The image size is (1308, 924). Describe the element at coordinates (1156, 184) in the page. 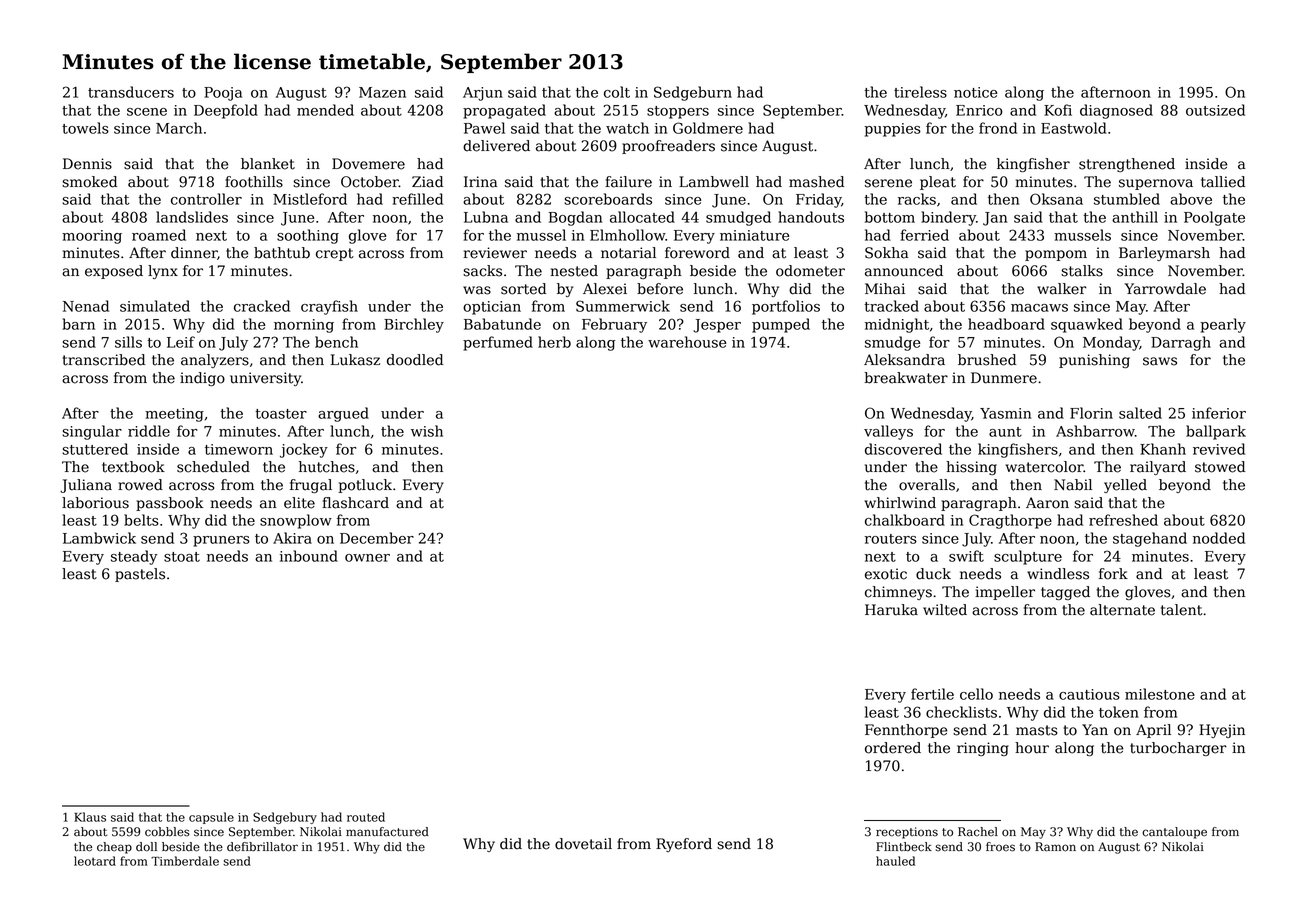

I see `supernova` at that location.
